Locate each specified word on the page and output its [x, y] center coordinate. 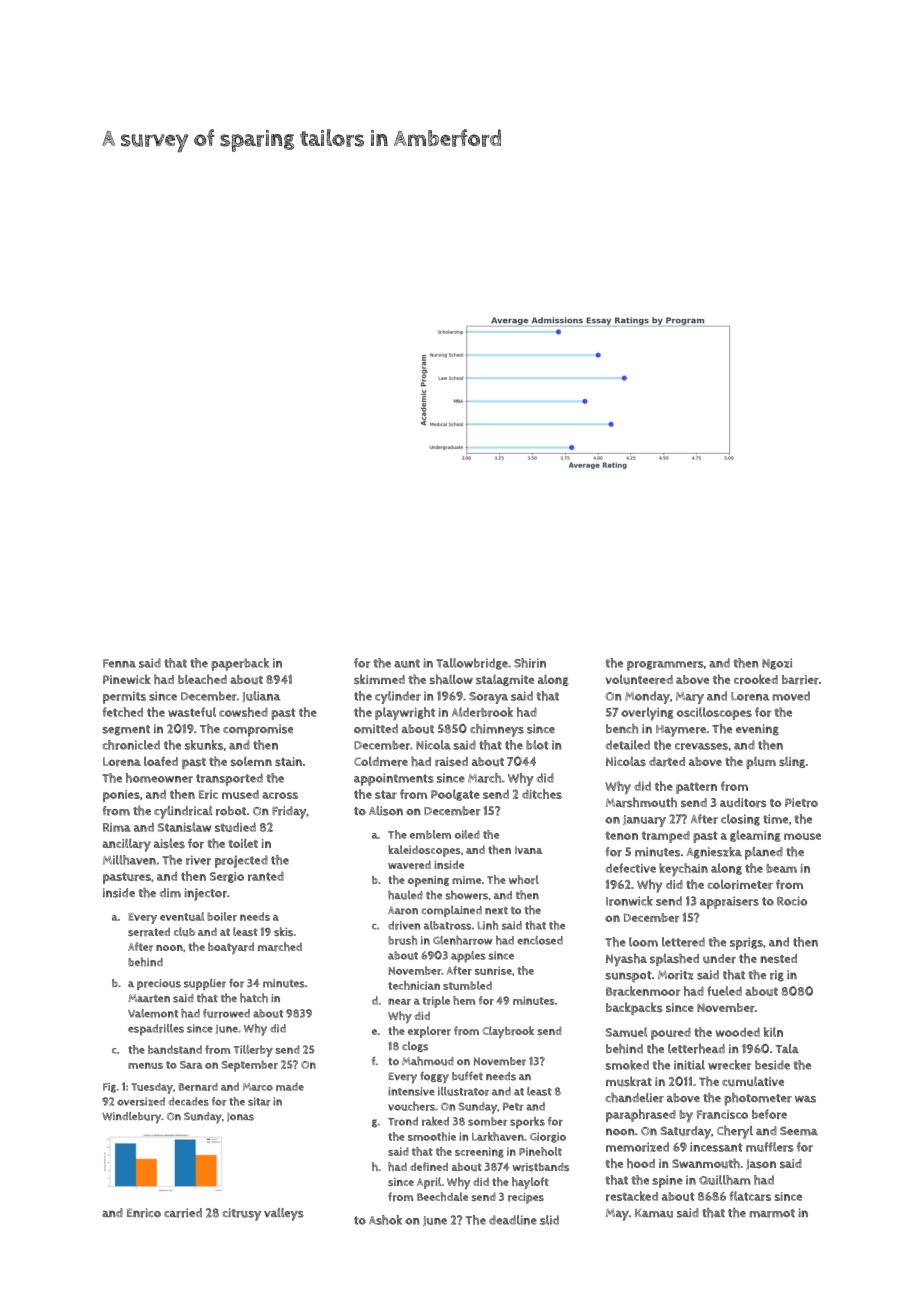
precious [159, 984]
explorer [429, 1032]
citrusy [241, 1214]
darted [667, 762]
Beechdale [442, 1196]
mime [466, 880]
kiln [773, 1032]
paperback [240, 664]
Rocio [792, 901]
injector [205, 894]
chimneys [497, 730]
